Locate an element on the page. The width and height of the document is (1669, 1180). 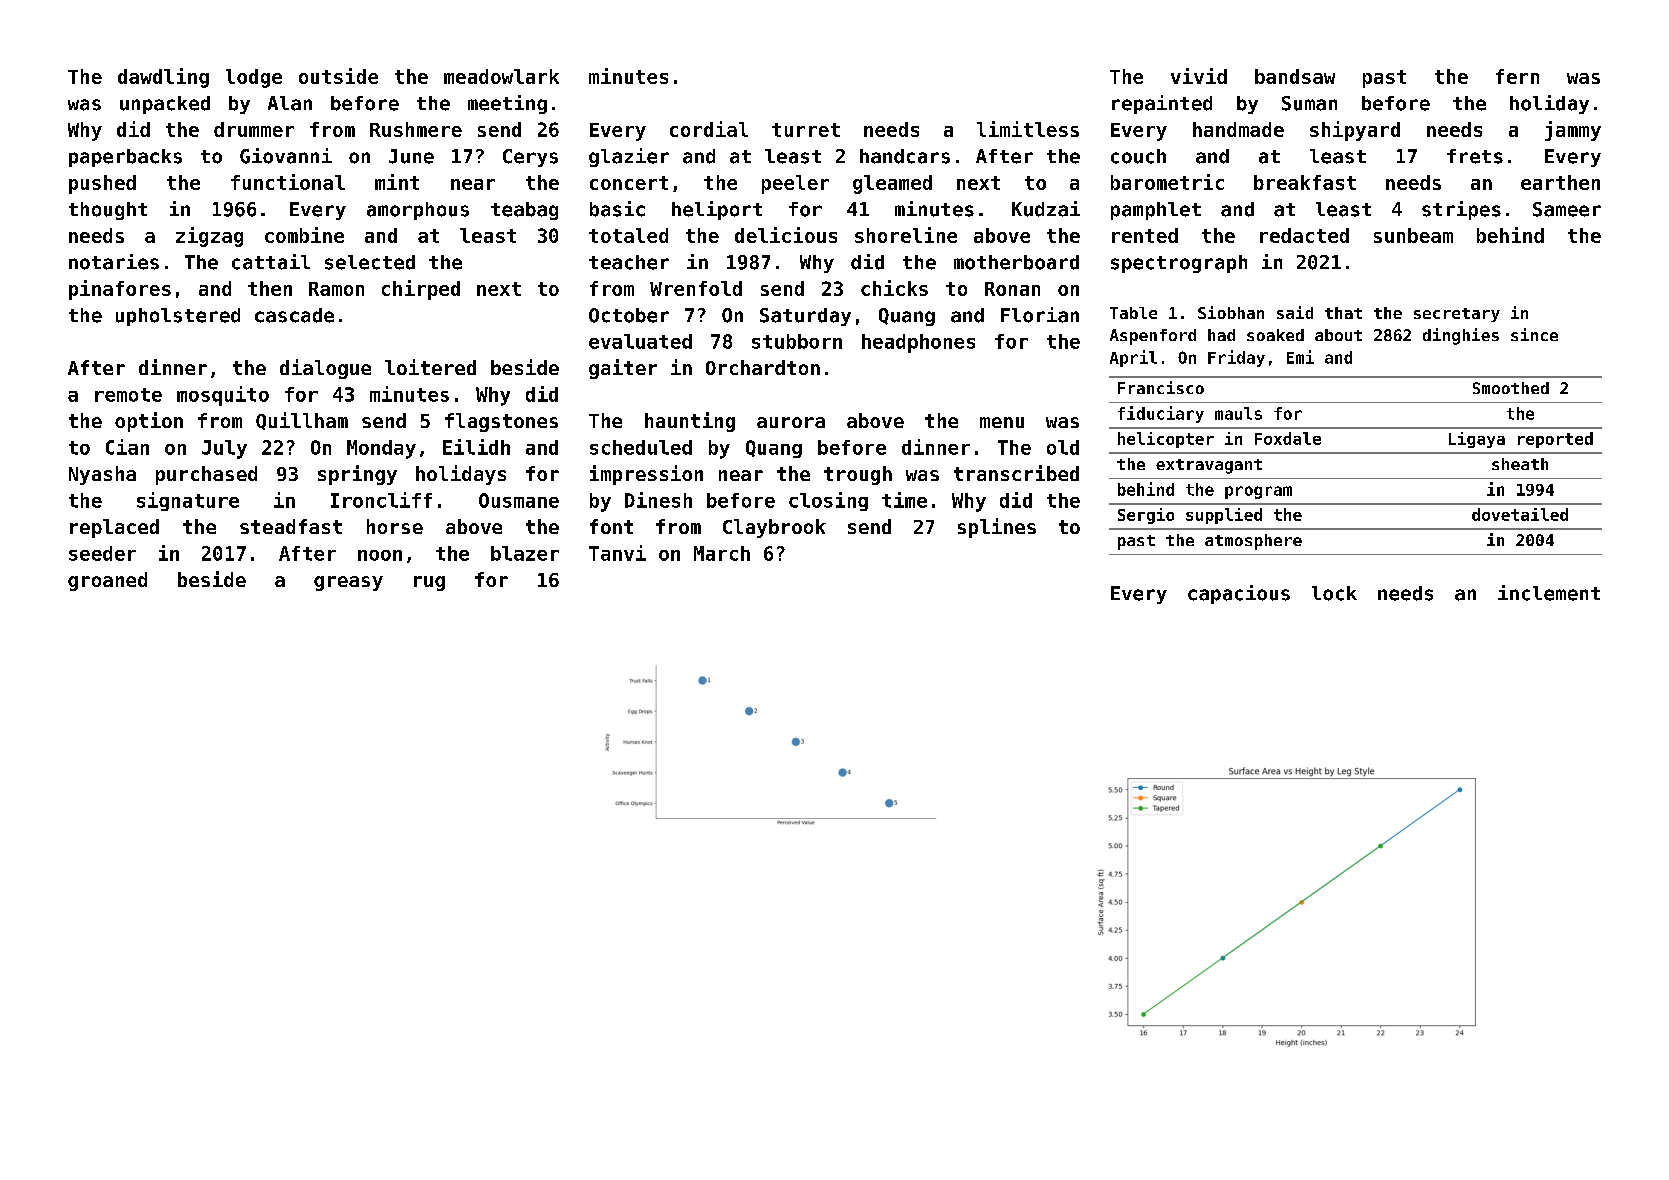
outside is located at coordinates (338, 76).
